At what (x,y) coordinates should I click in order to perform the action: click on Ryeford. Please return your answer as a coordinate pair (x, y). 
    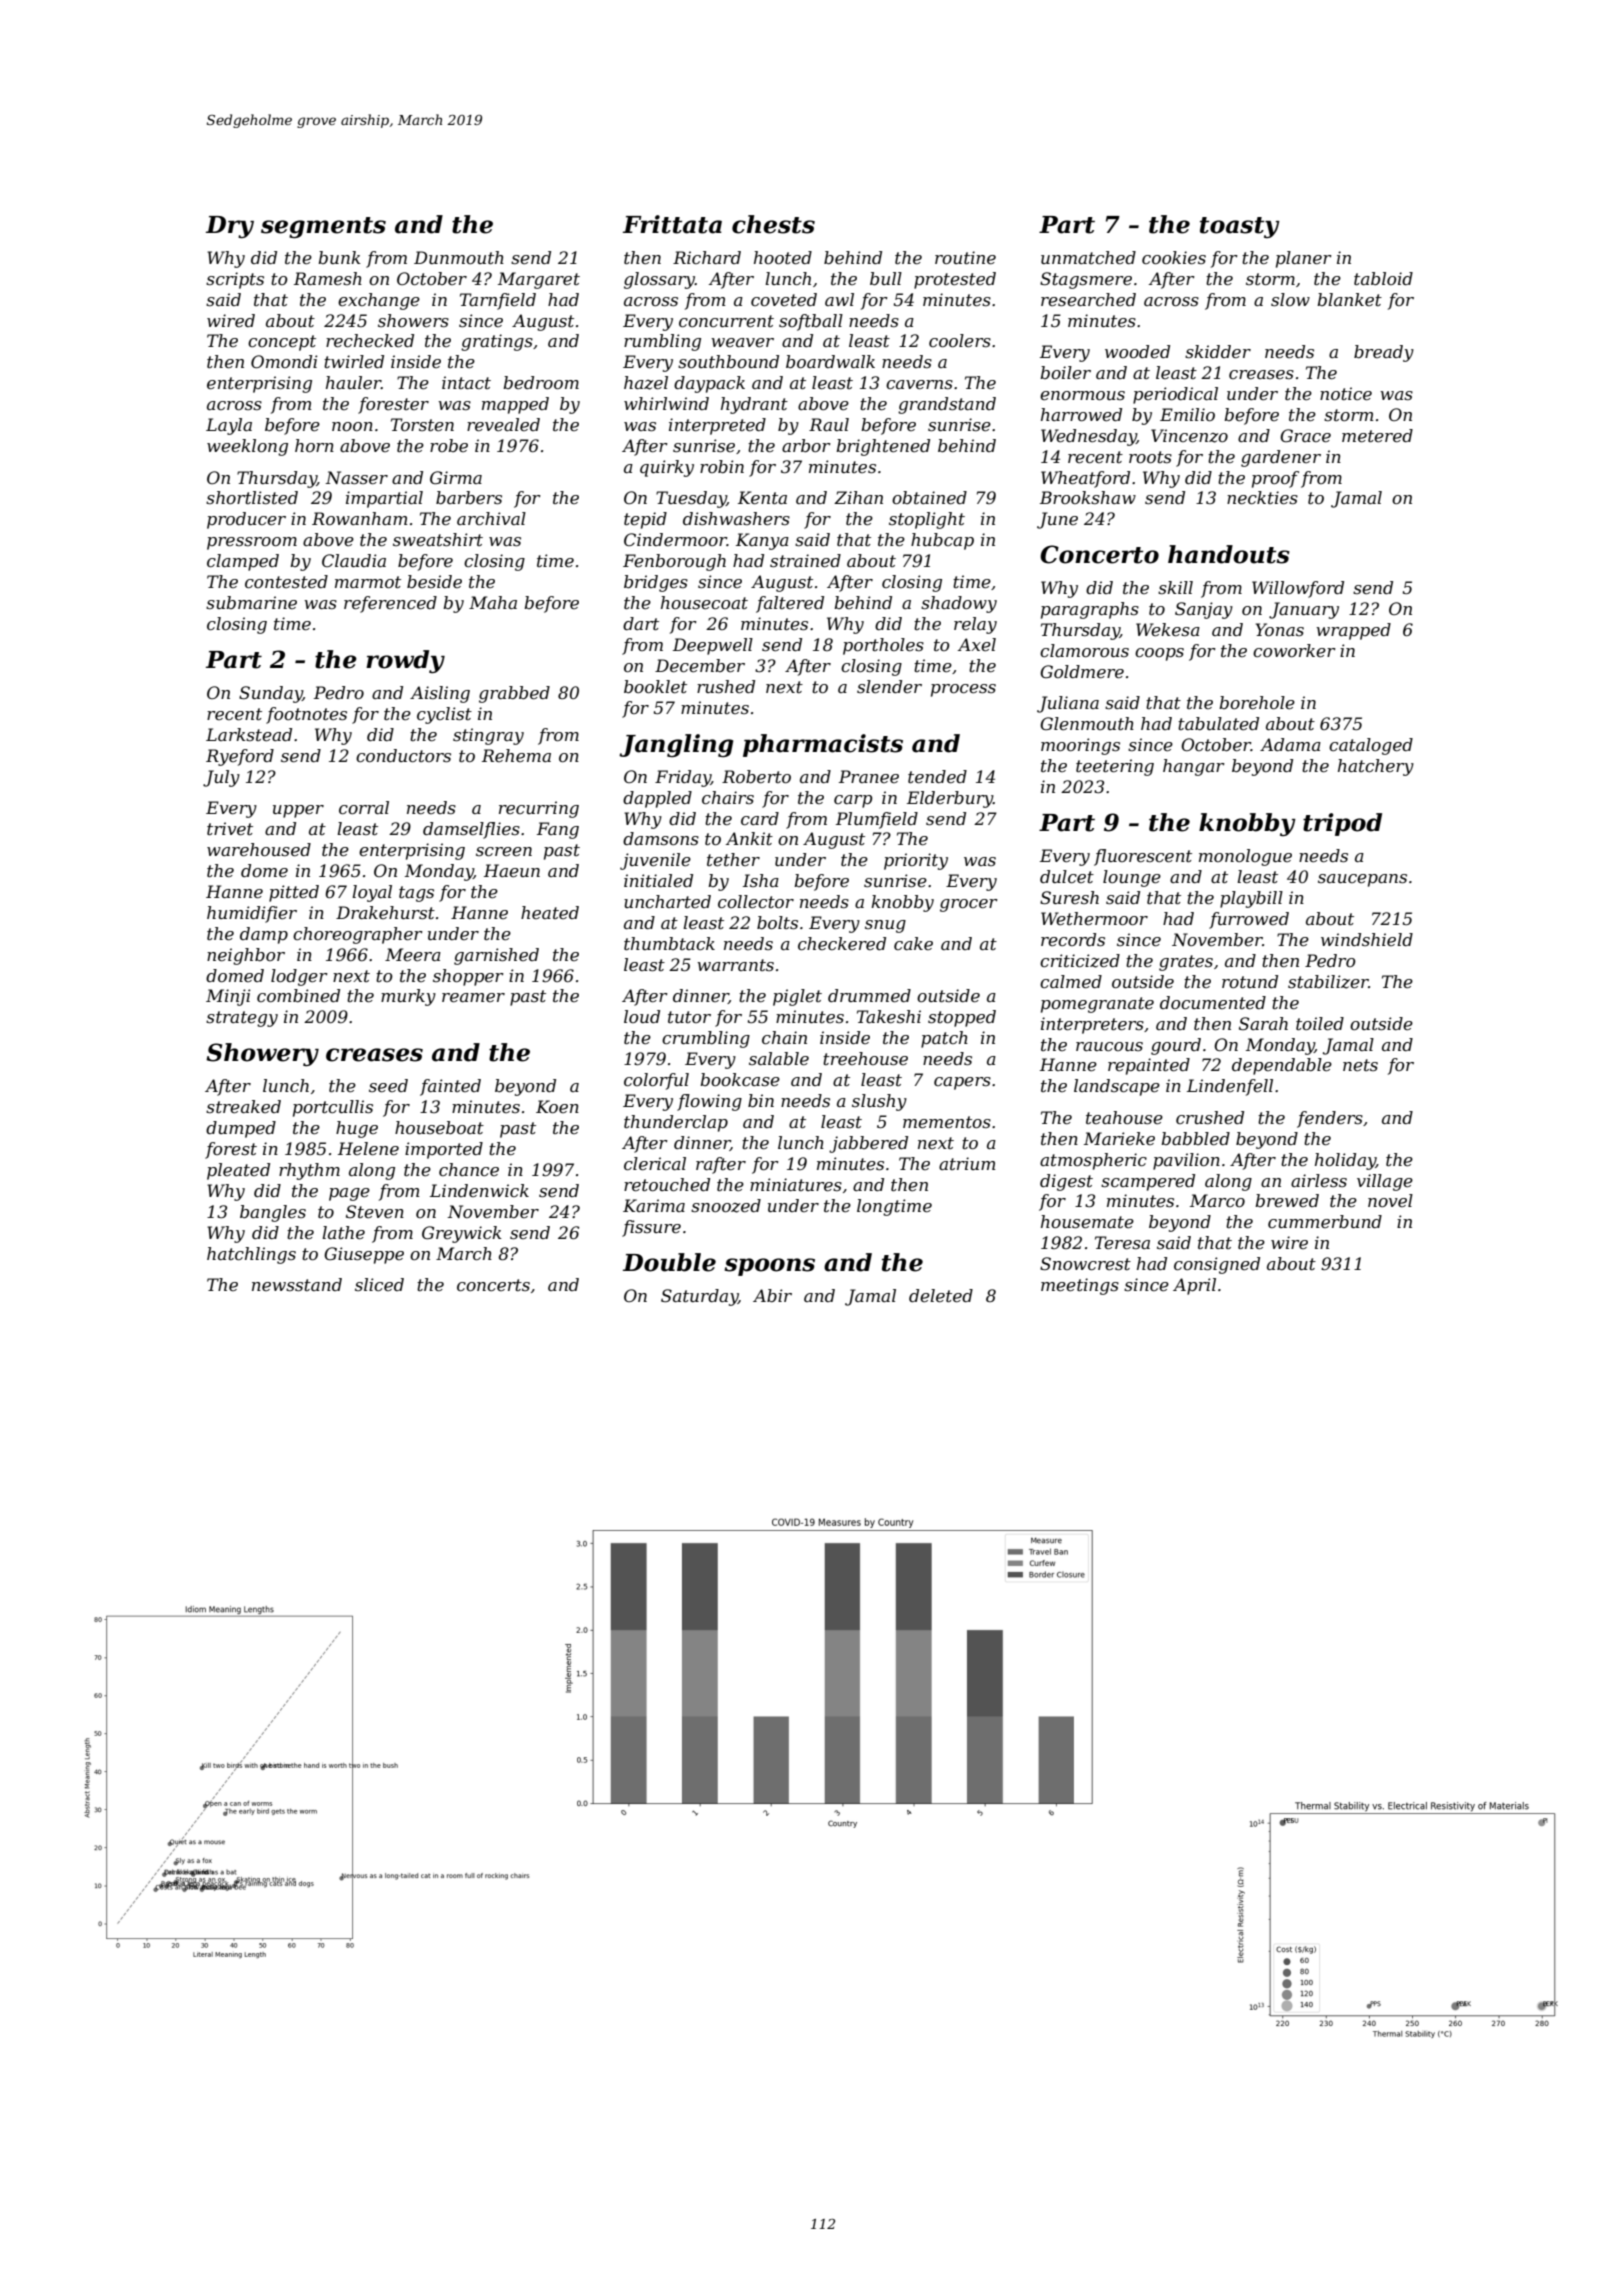
    Looking at the image, I should click on (240, 757).
